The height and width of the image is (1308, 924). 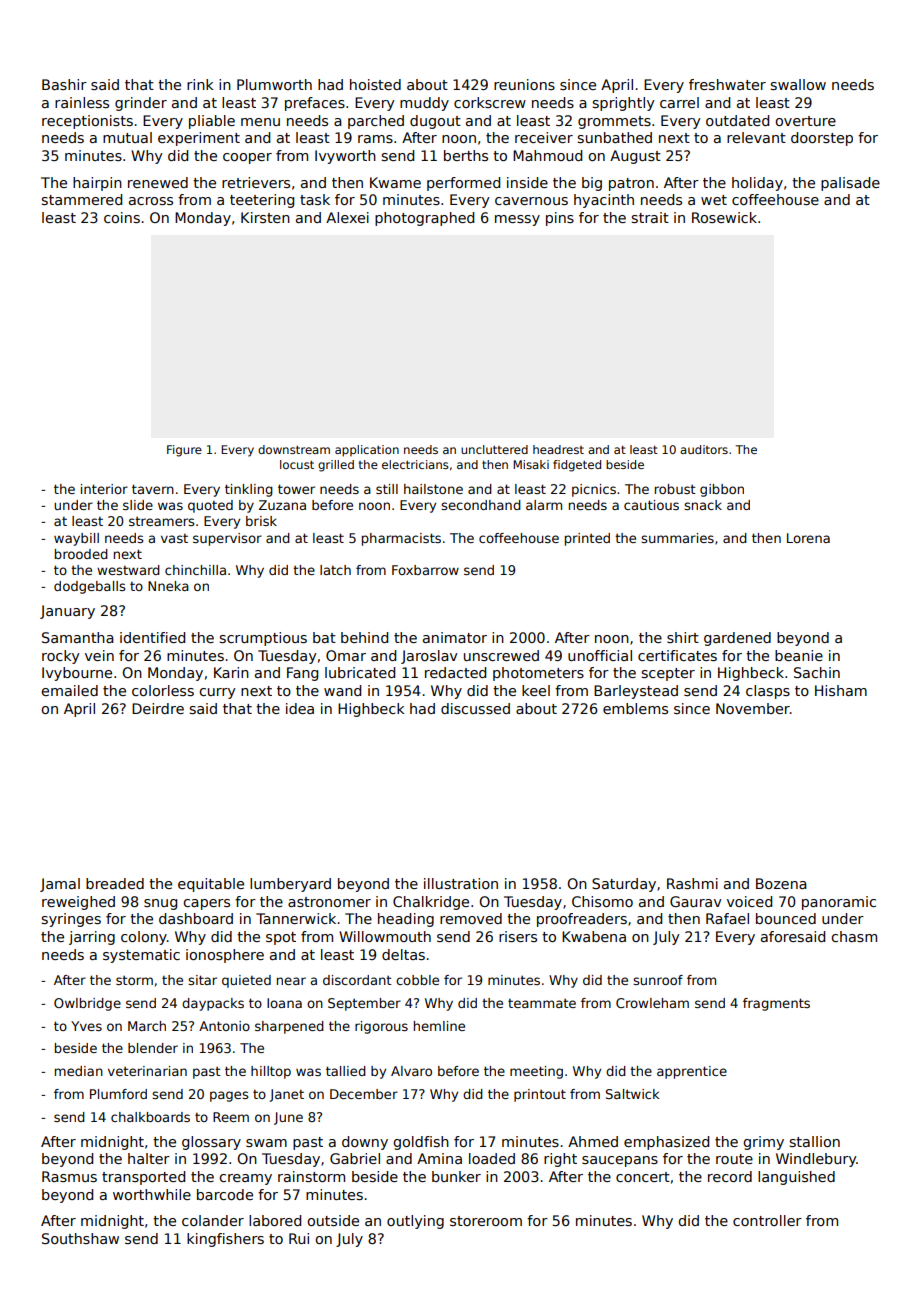 What do you see at coordinates (421, 1143) in the image?
I see `goldfish` at bounding box center [421, 1143].
